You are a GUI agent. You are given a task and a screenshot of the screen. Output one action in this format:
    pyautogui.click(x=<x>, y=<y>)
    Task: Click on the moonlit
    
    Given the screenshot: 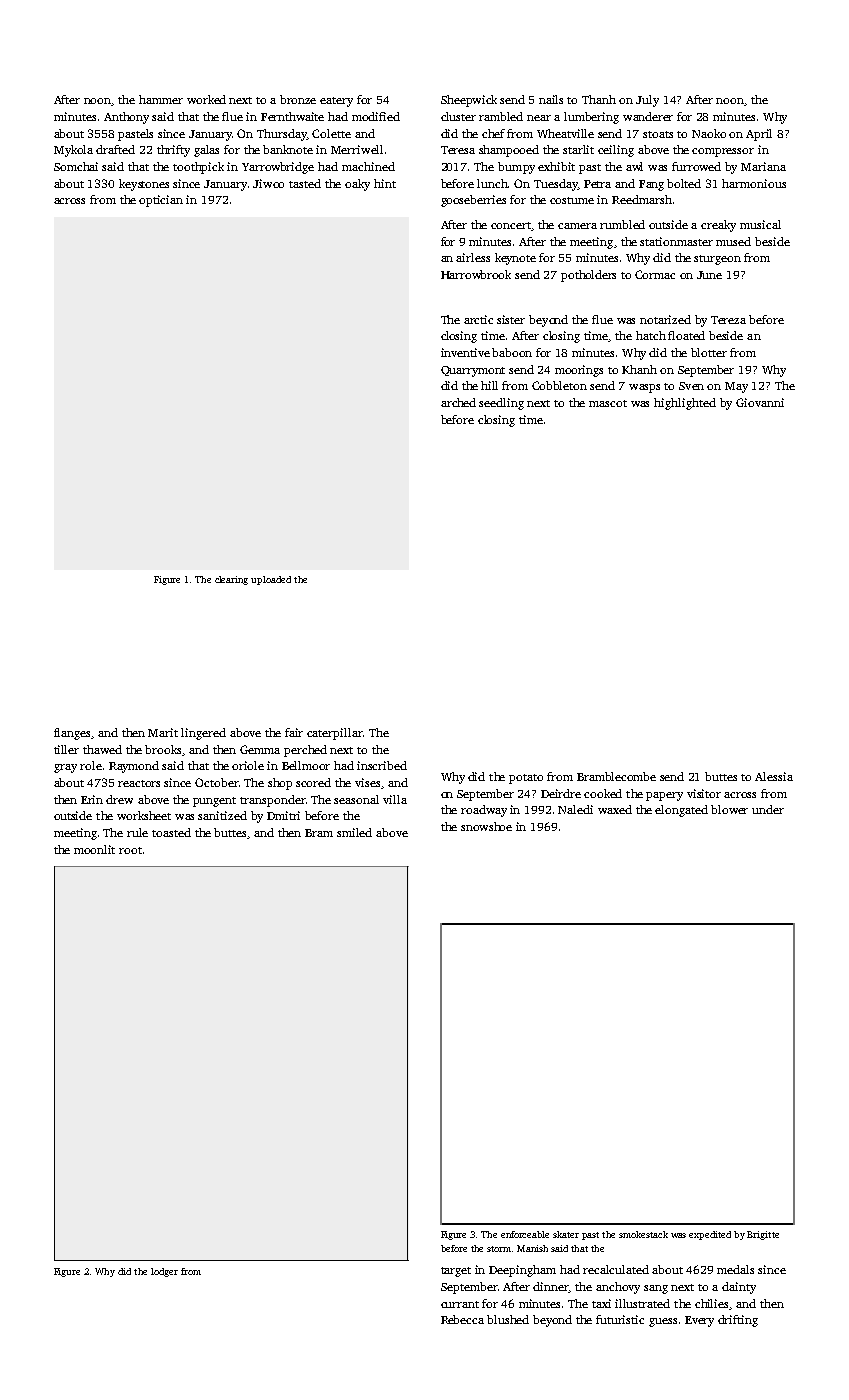 What is the action you would take?
    pyautogui.click(x=94, y=849)
